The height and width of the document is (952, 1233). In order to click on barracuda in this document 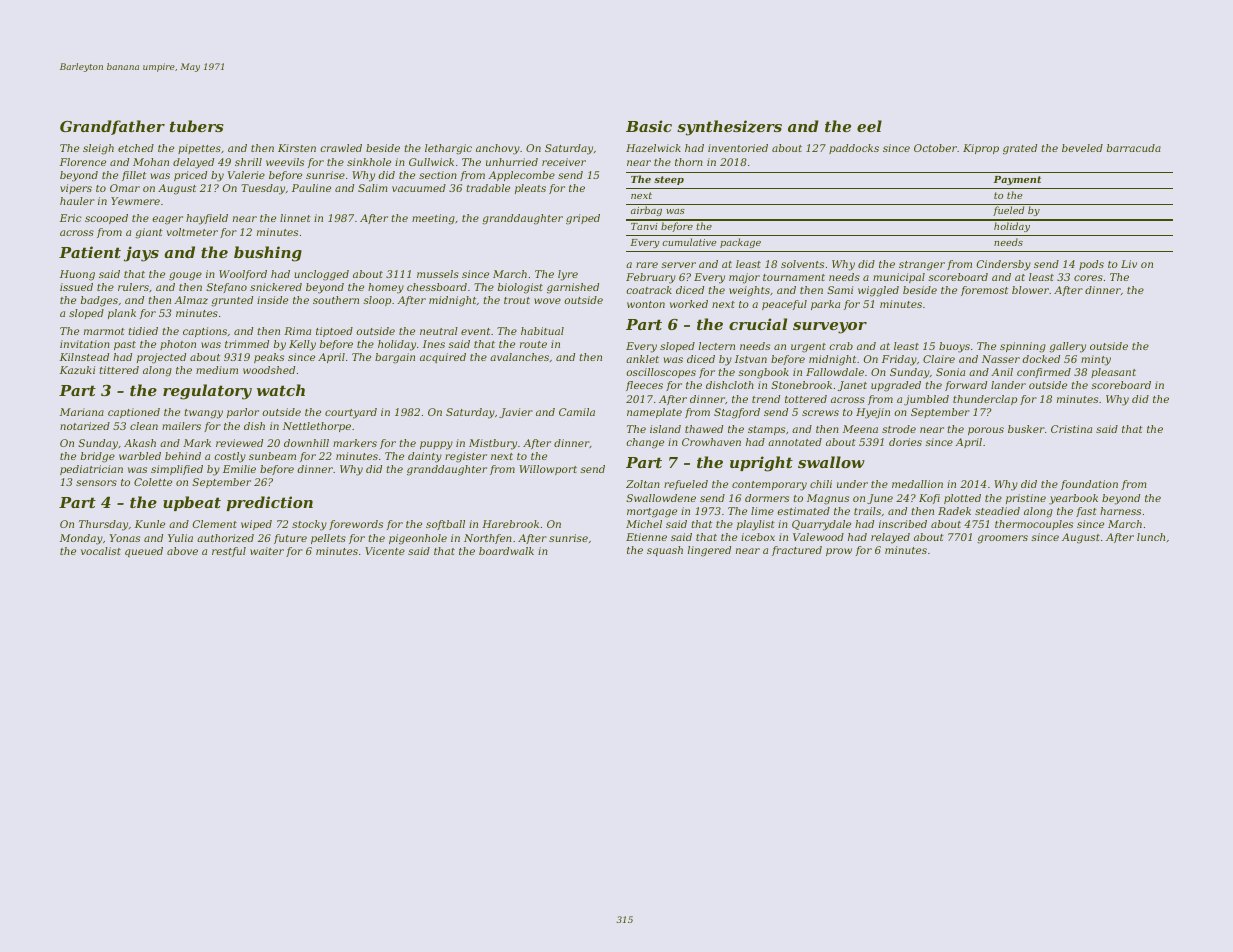, I will do `click(1134, 148)`.
